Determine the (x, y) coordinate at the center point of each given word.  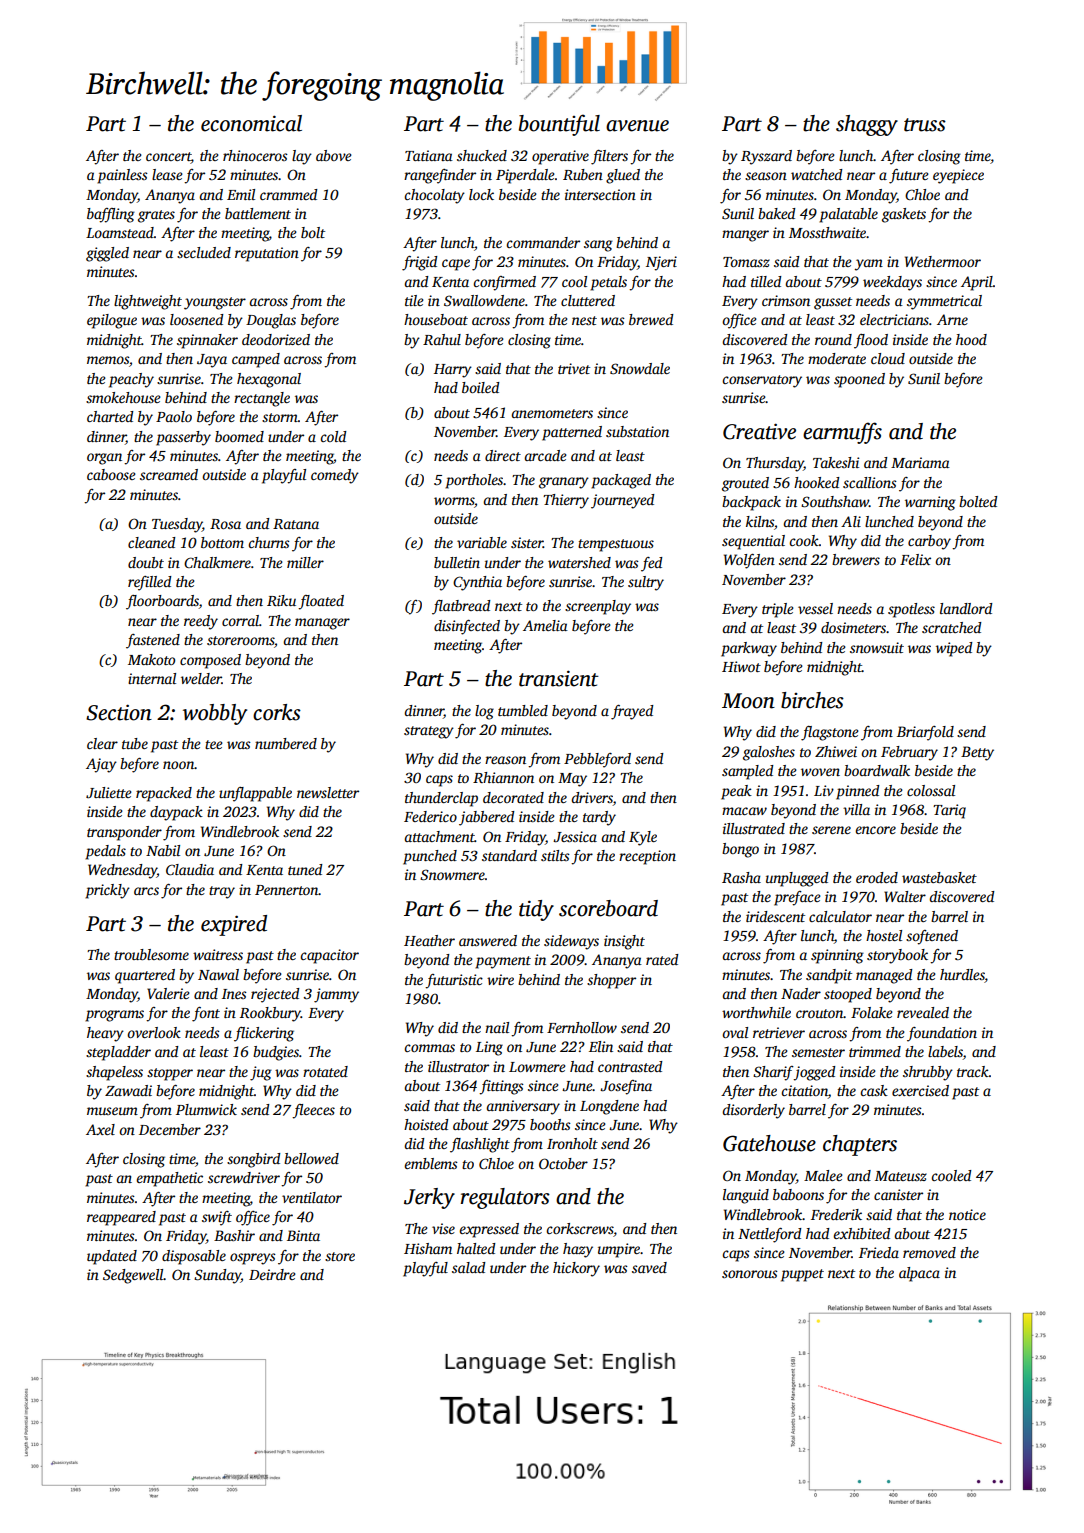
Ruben (583, 174)
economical (251, 123)
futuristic (454, 981)
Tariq (949, 811)
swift (217, 1218)
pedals (105, 852)
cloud (888, 358)
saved (649, 1267)
